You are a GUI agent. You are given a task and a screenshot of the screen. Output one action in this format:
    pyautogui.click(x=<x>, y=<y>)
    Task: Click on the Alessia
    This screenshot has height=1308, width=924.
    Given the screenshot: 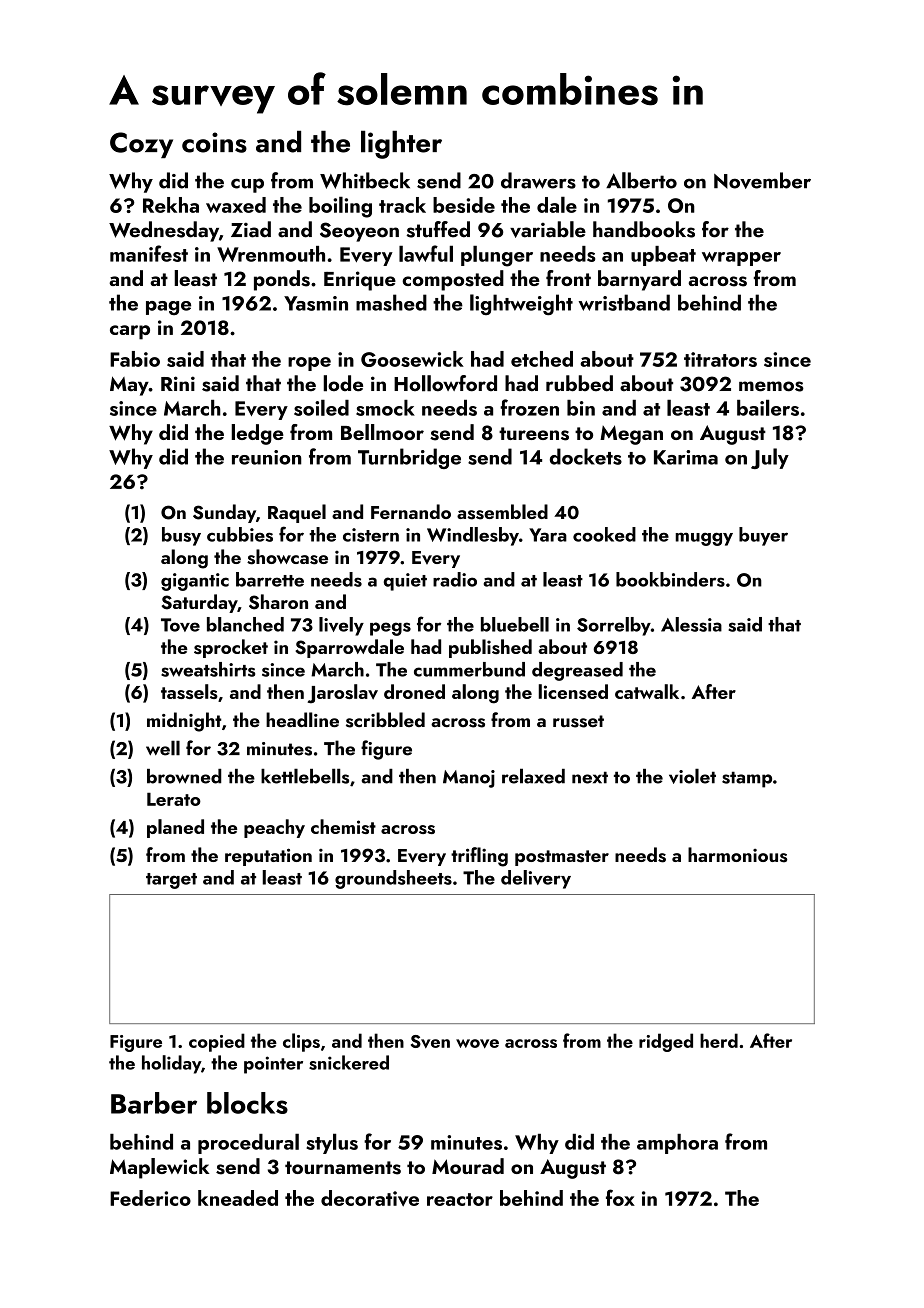 What is the action you would take?
    pyautogui.click(x=691, y=624)
